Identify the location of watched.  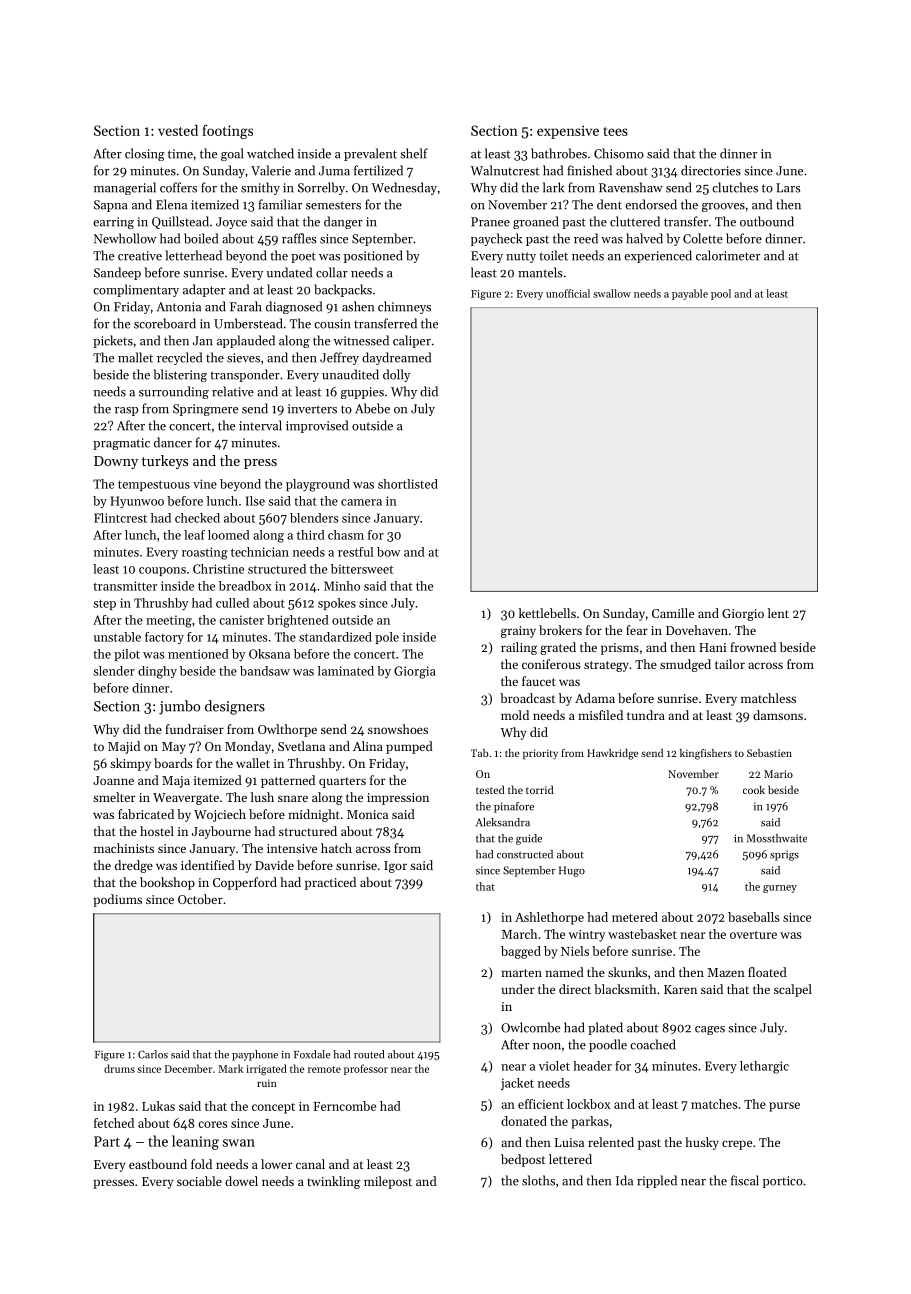
(270, 153).
